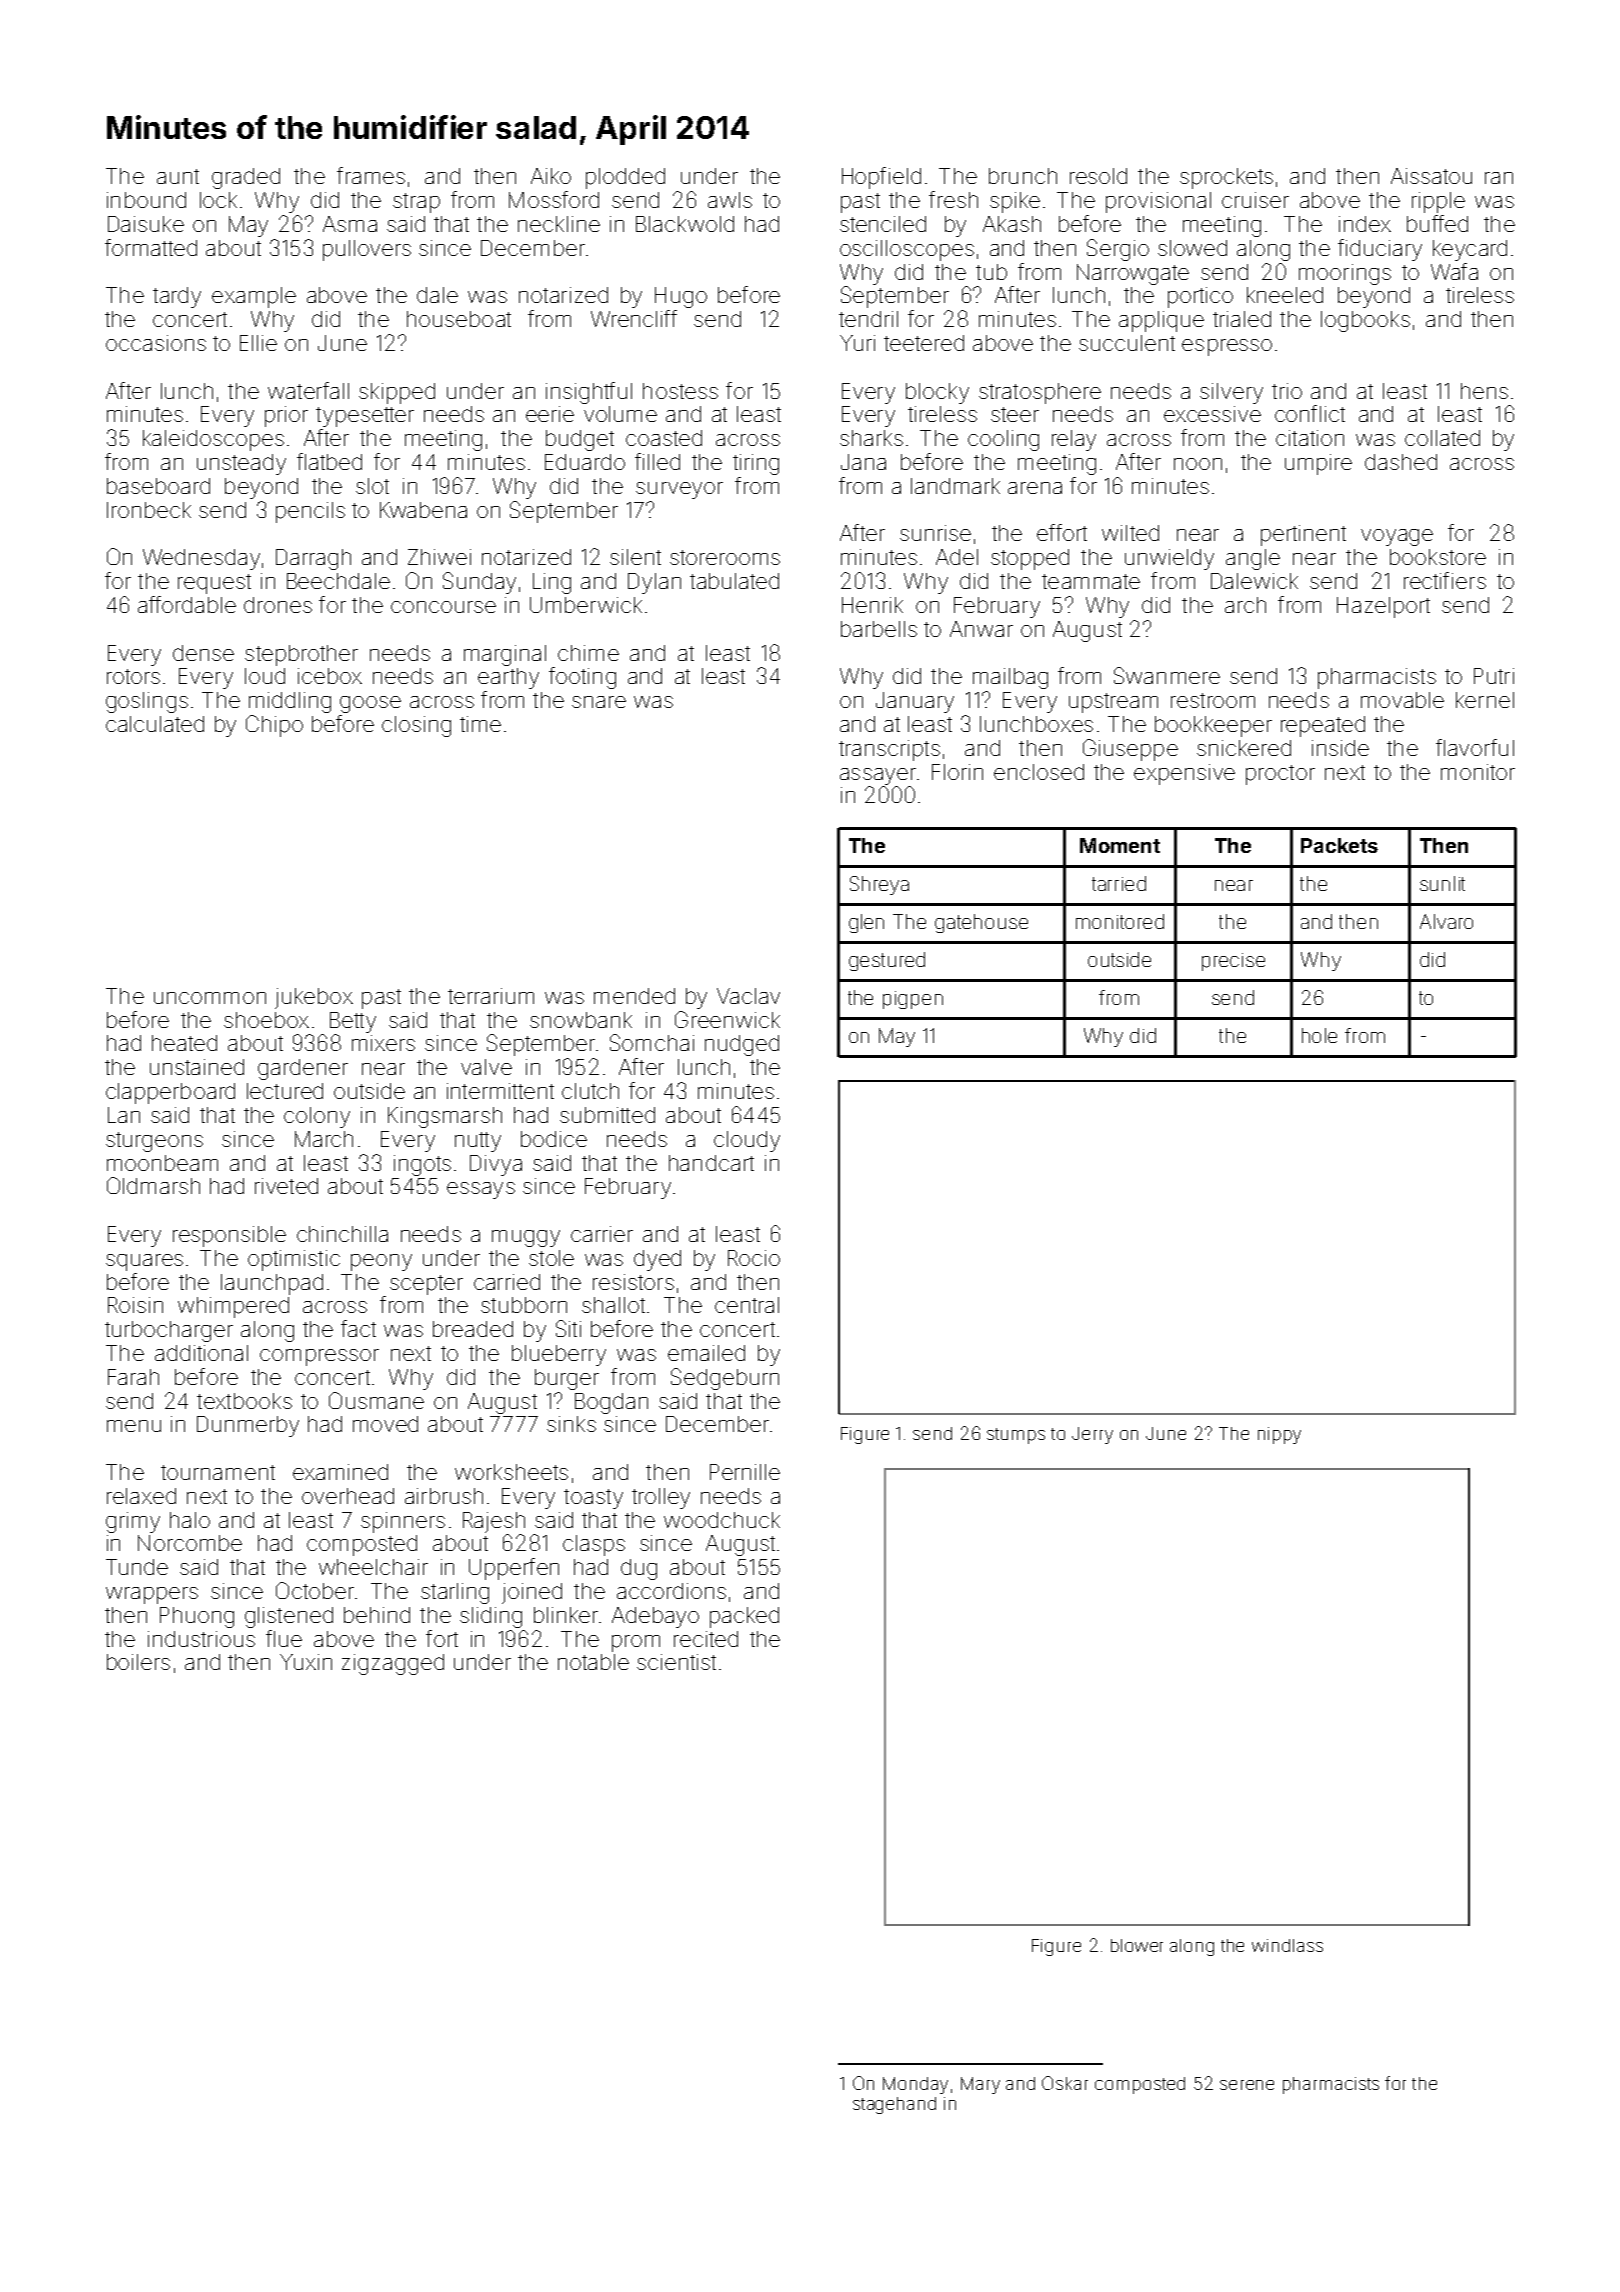  I want to click on stagehand, so click(894, 2105).
